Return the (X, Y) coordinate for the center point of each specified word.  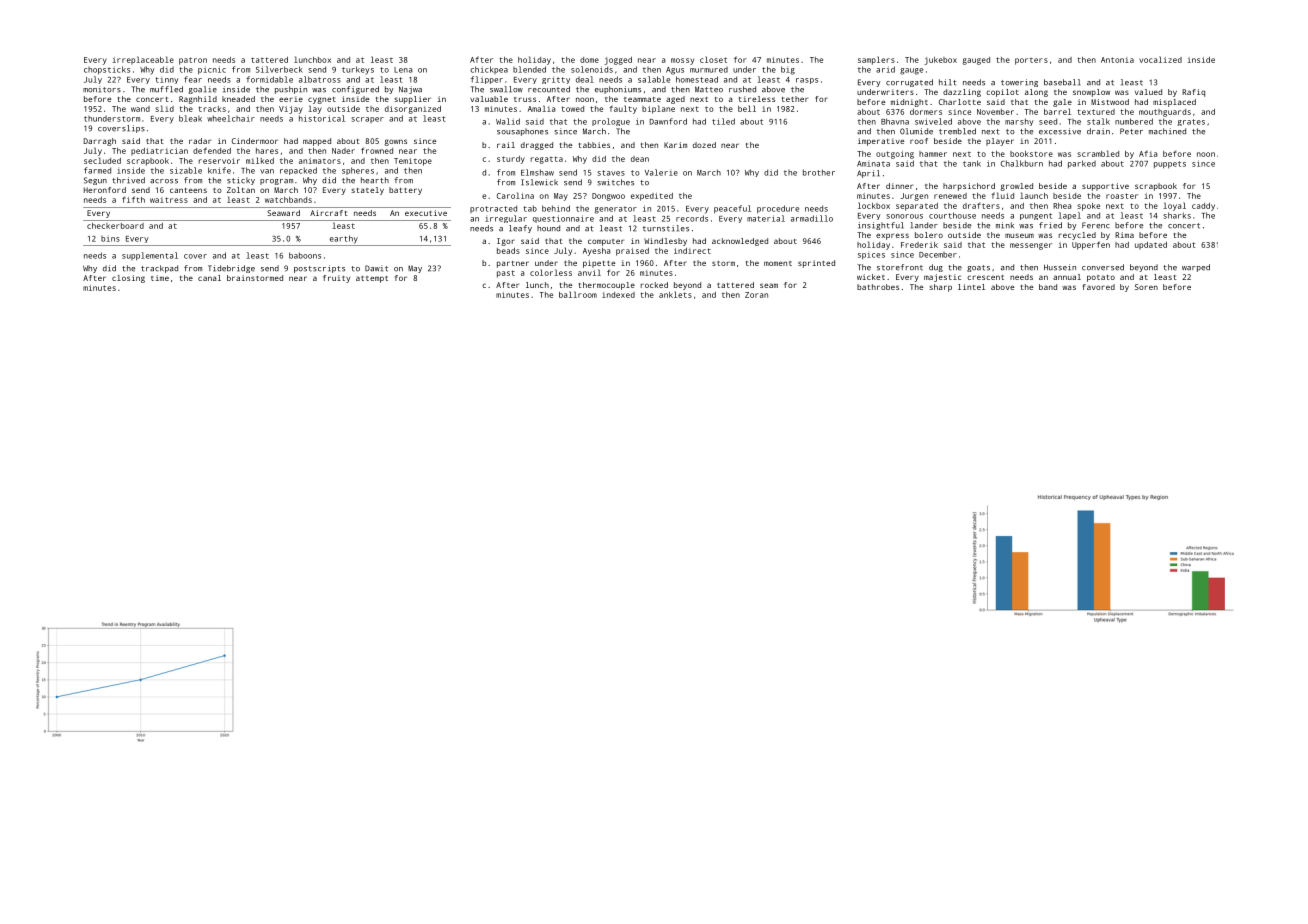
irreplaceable (143, 60)
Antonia (1117, 60)
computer (606, 242)
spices (871, 256)
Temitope (413, 162)
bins (110, 238)
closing (128, 279)
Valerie (661, 172)
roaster (1122, 196)
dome (589, 60)
